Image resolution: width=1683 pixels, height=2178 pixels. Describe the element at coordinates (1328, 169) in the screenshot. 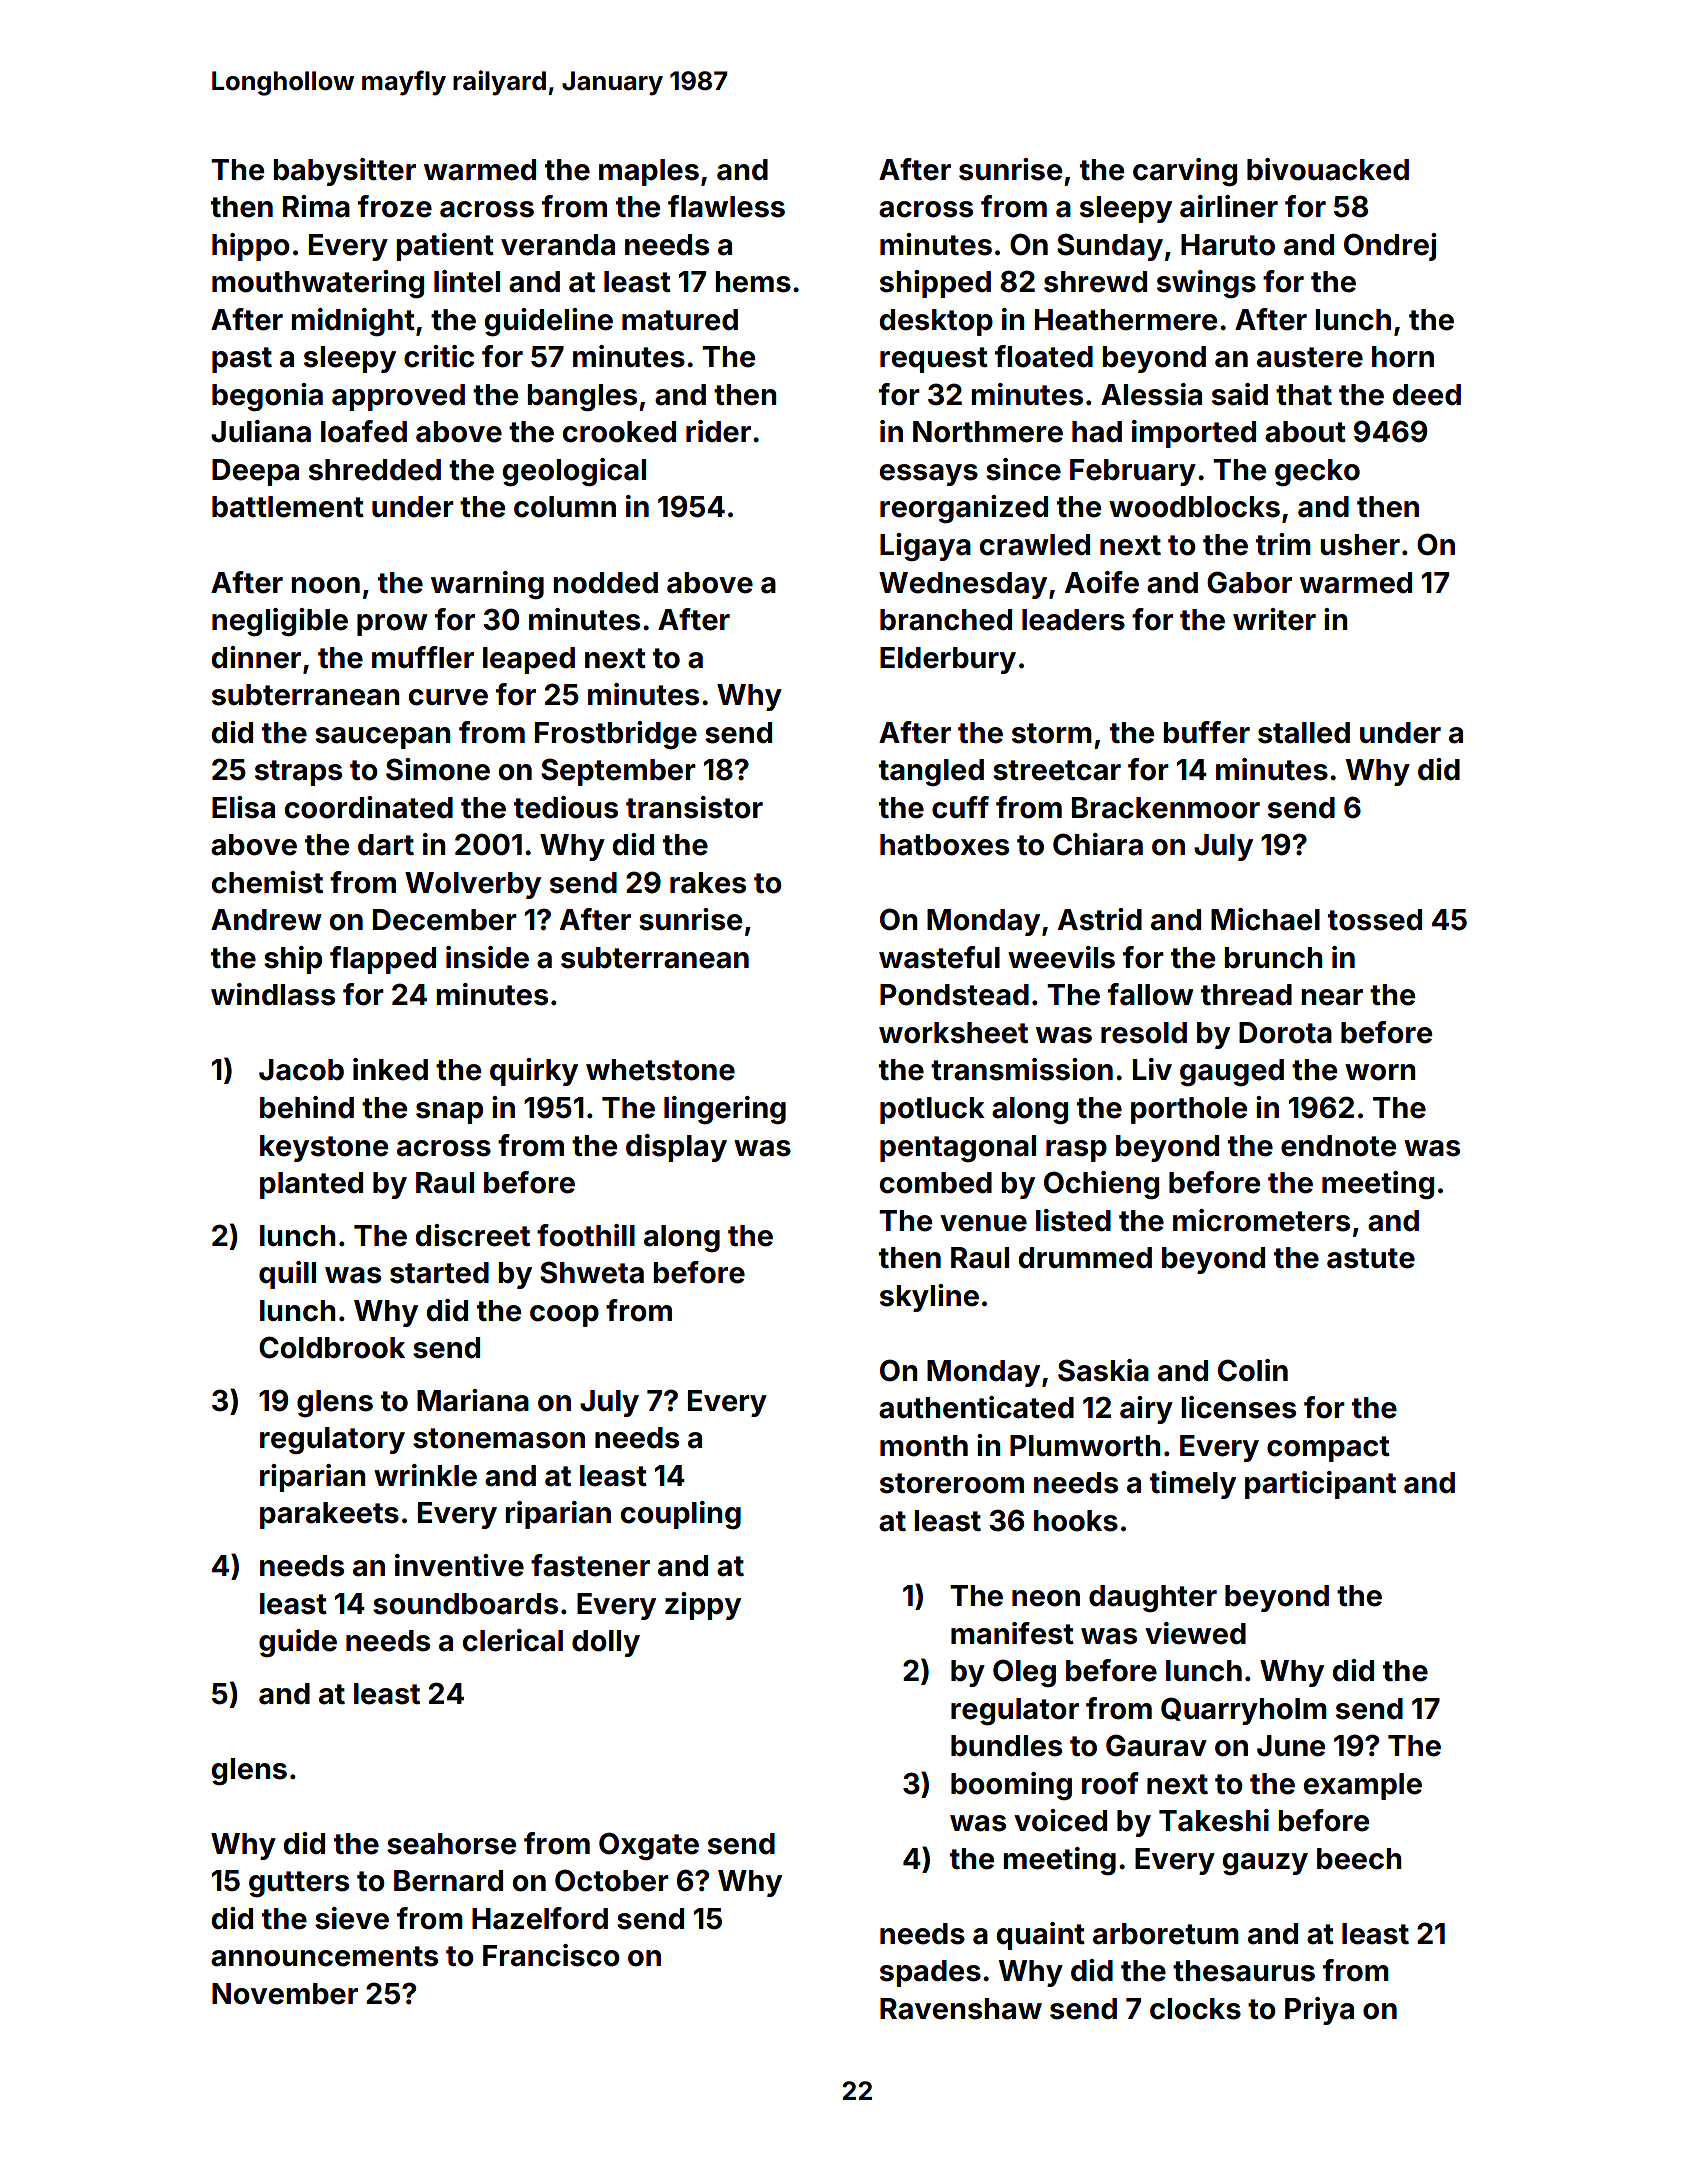

I see `bivouacked` at that location.
